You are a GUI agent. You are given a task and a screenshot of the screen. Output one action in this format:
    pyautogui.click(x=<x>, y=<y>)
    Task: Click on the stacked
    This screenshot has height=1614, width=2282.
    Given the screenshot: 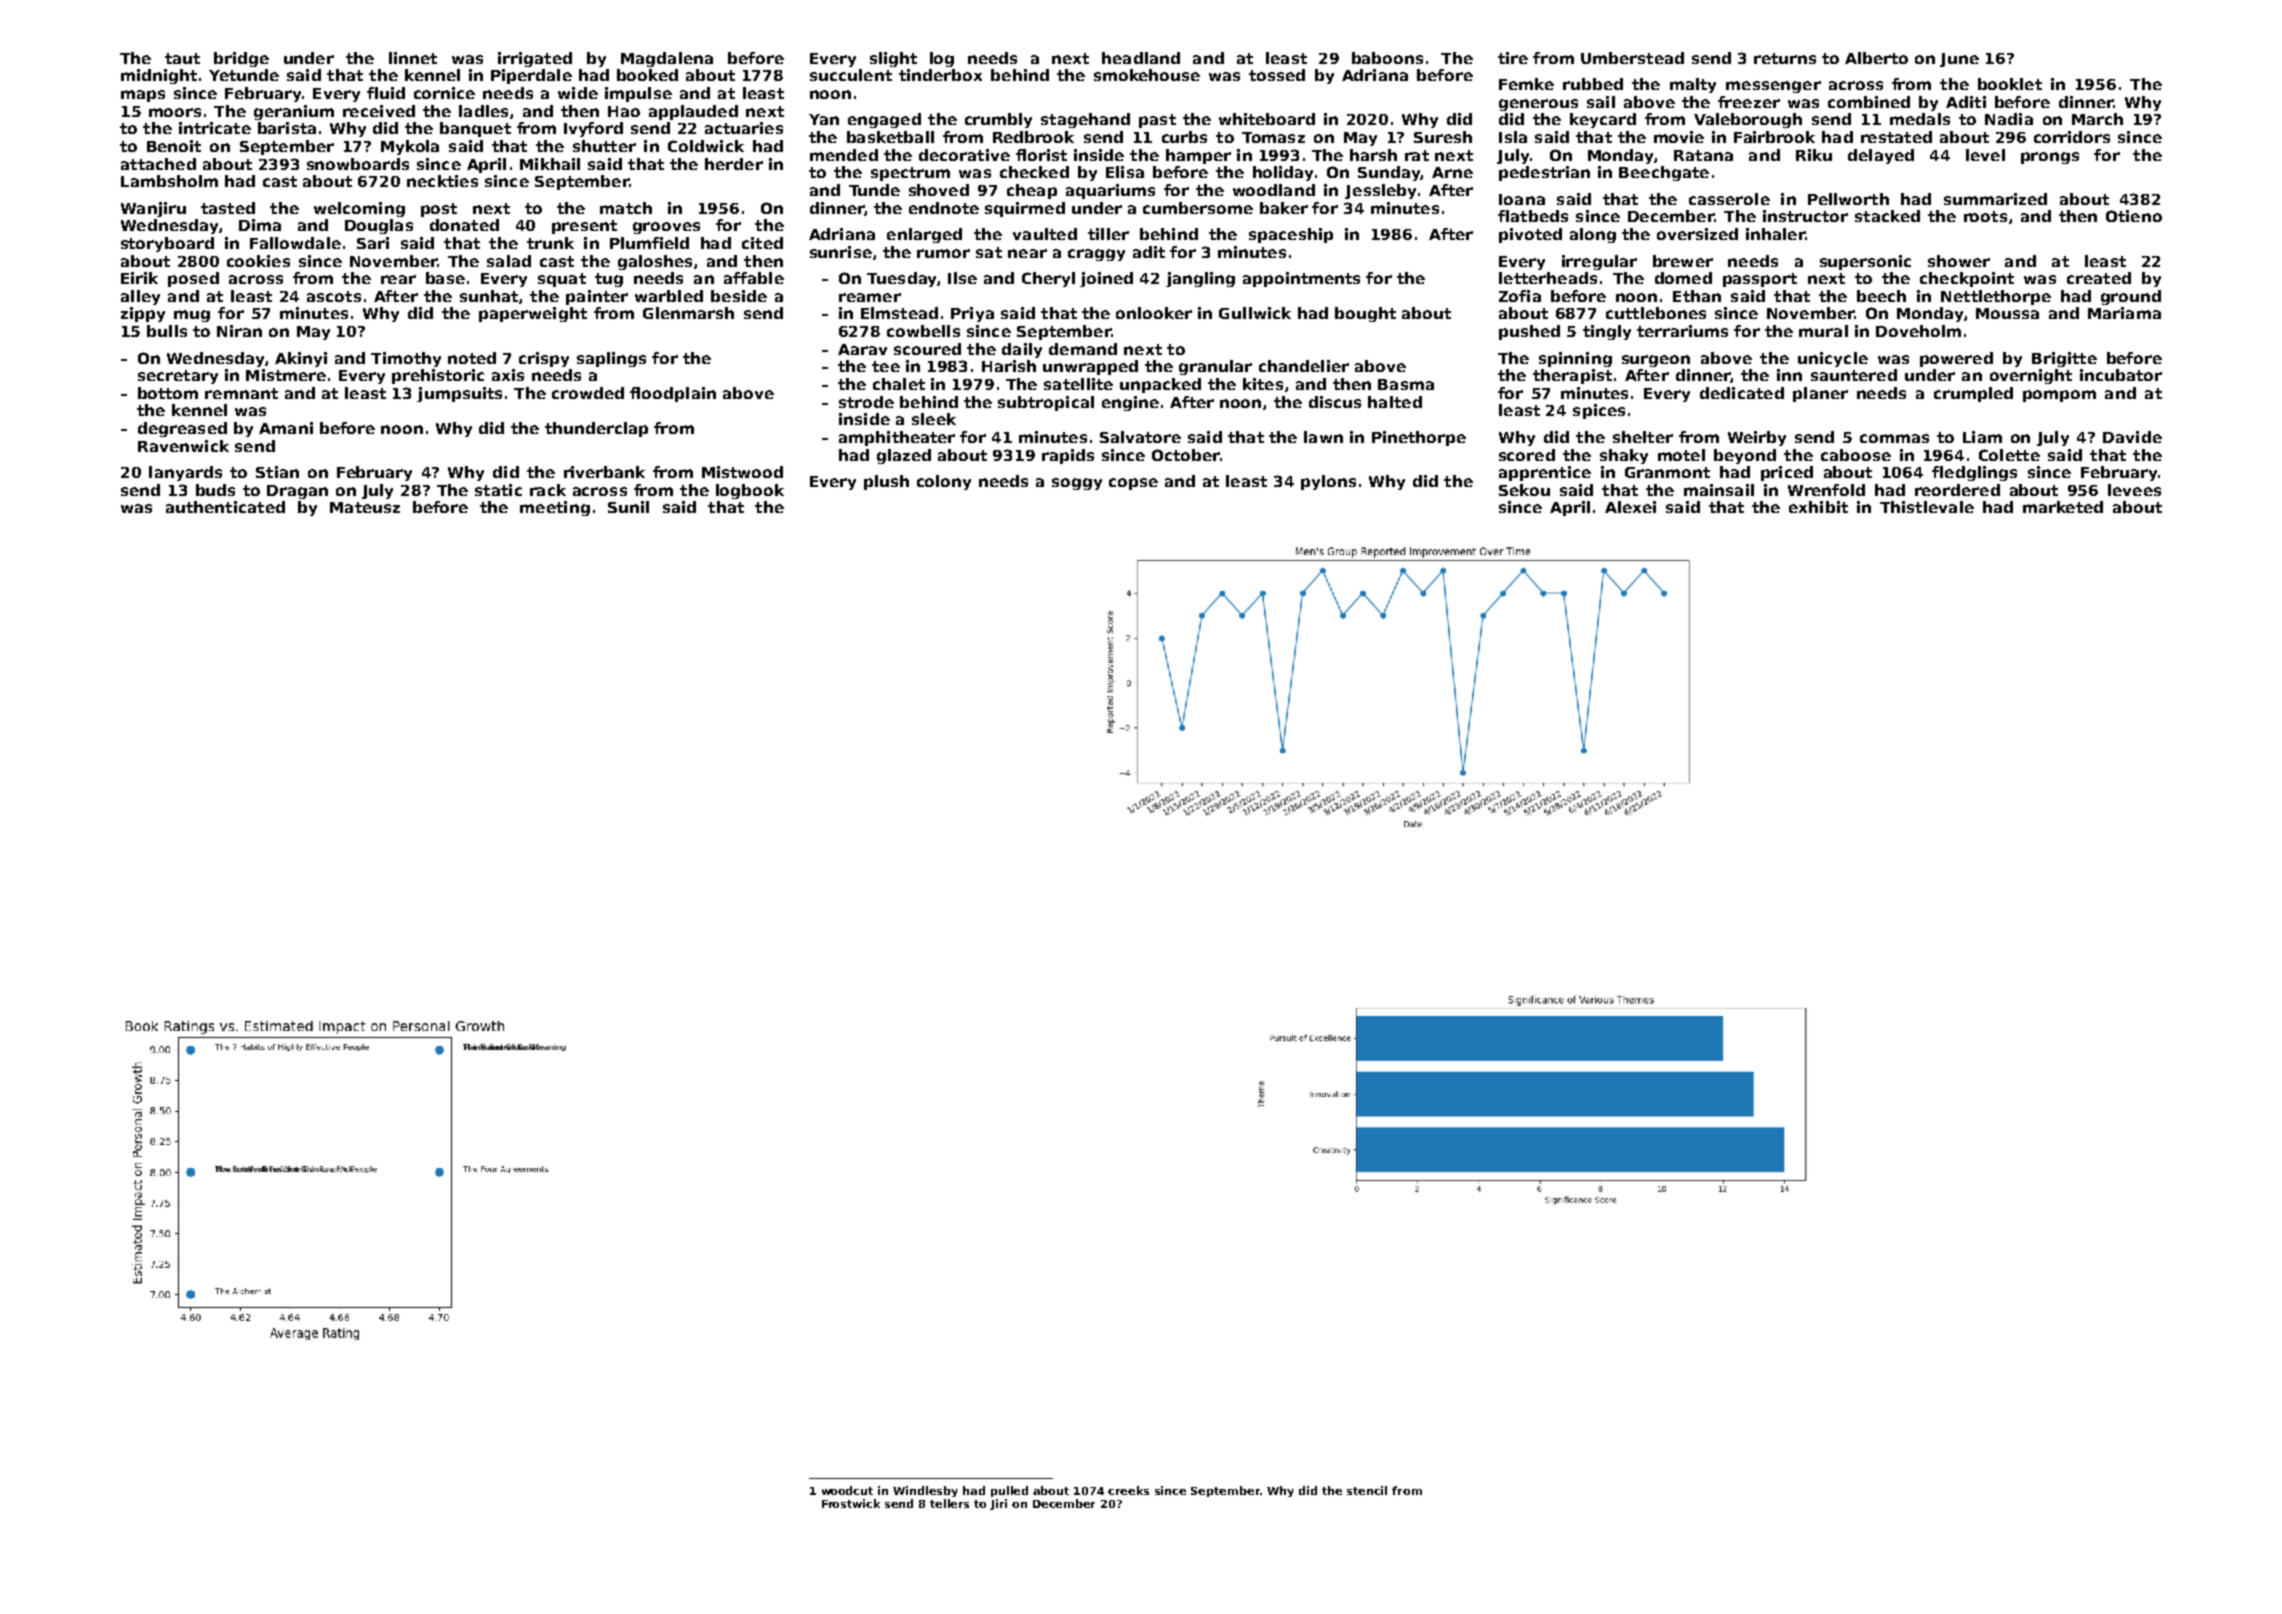 What is the action you would take?
    pyautogui.click(x=1887, y=216)
